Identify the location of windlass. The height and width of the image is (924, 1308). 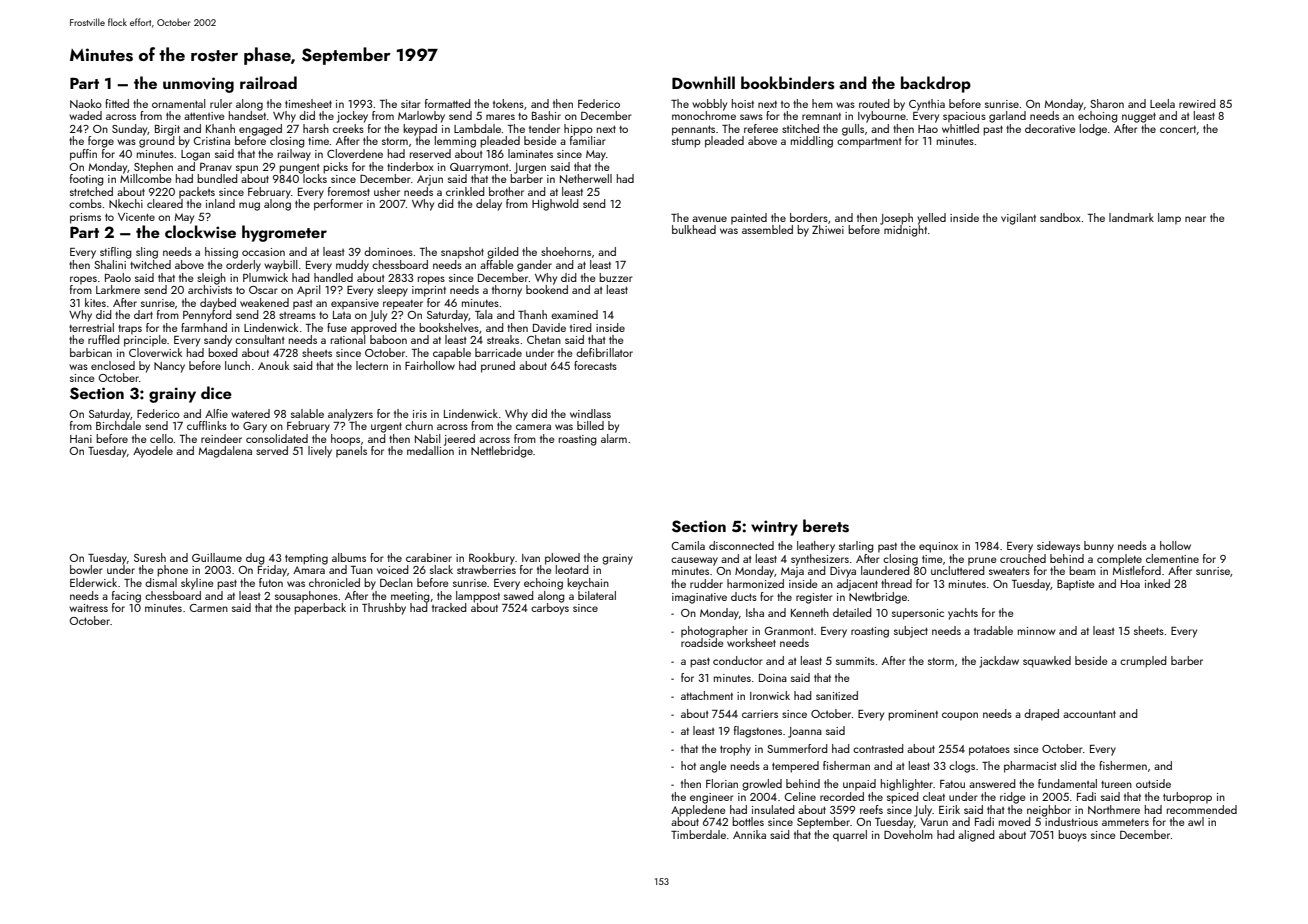
(590, 413).
